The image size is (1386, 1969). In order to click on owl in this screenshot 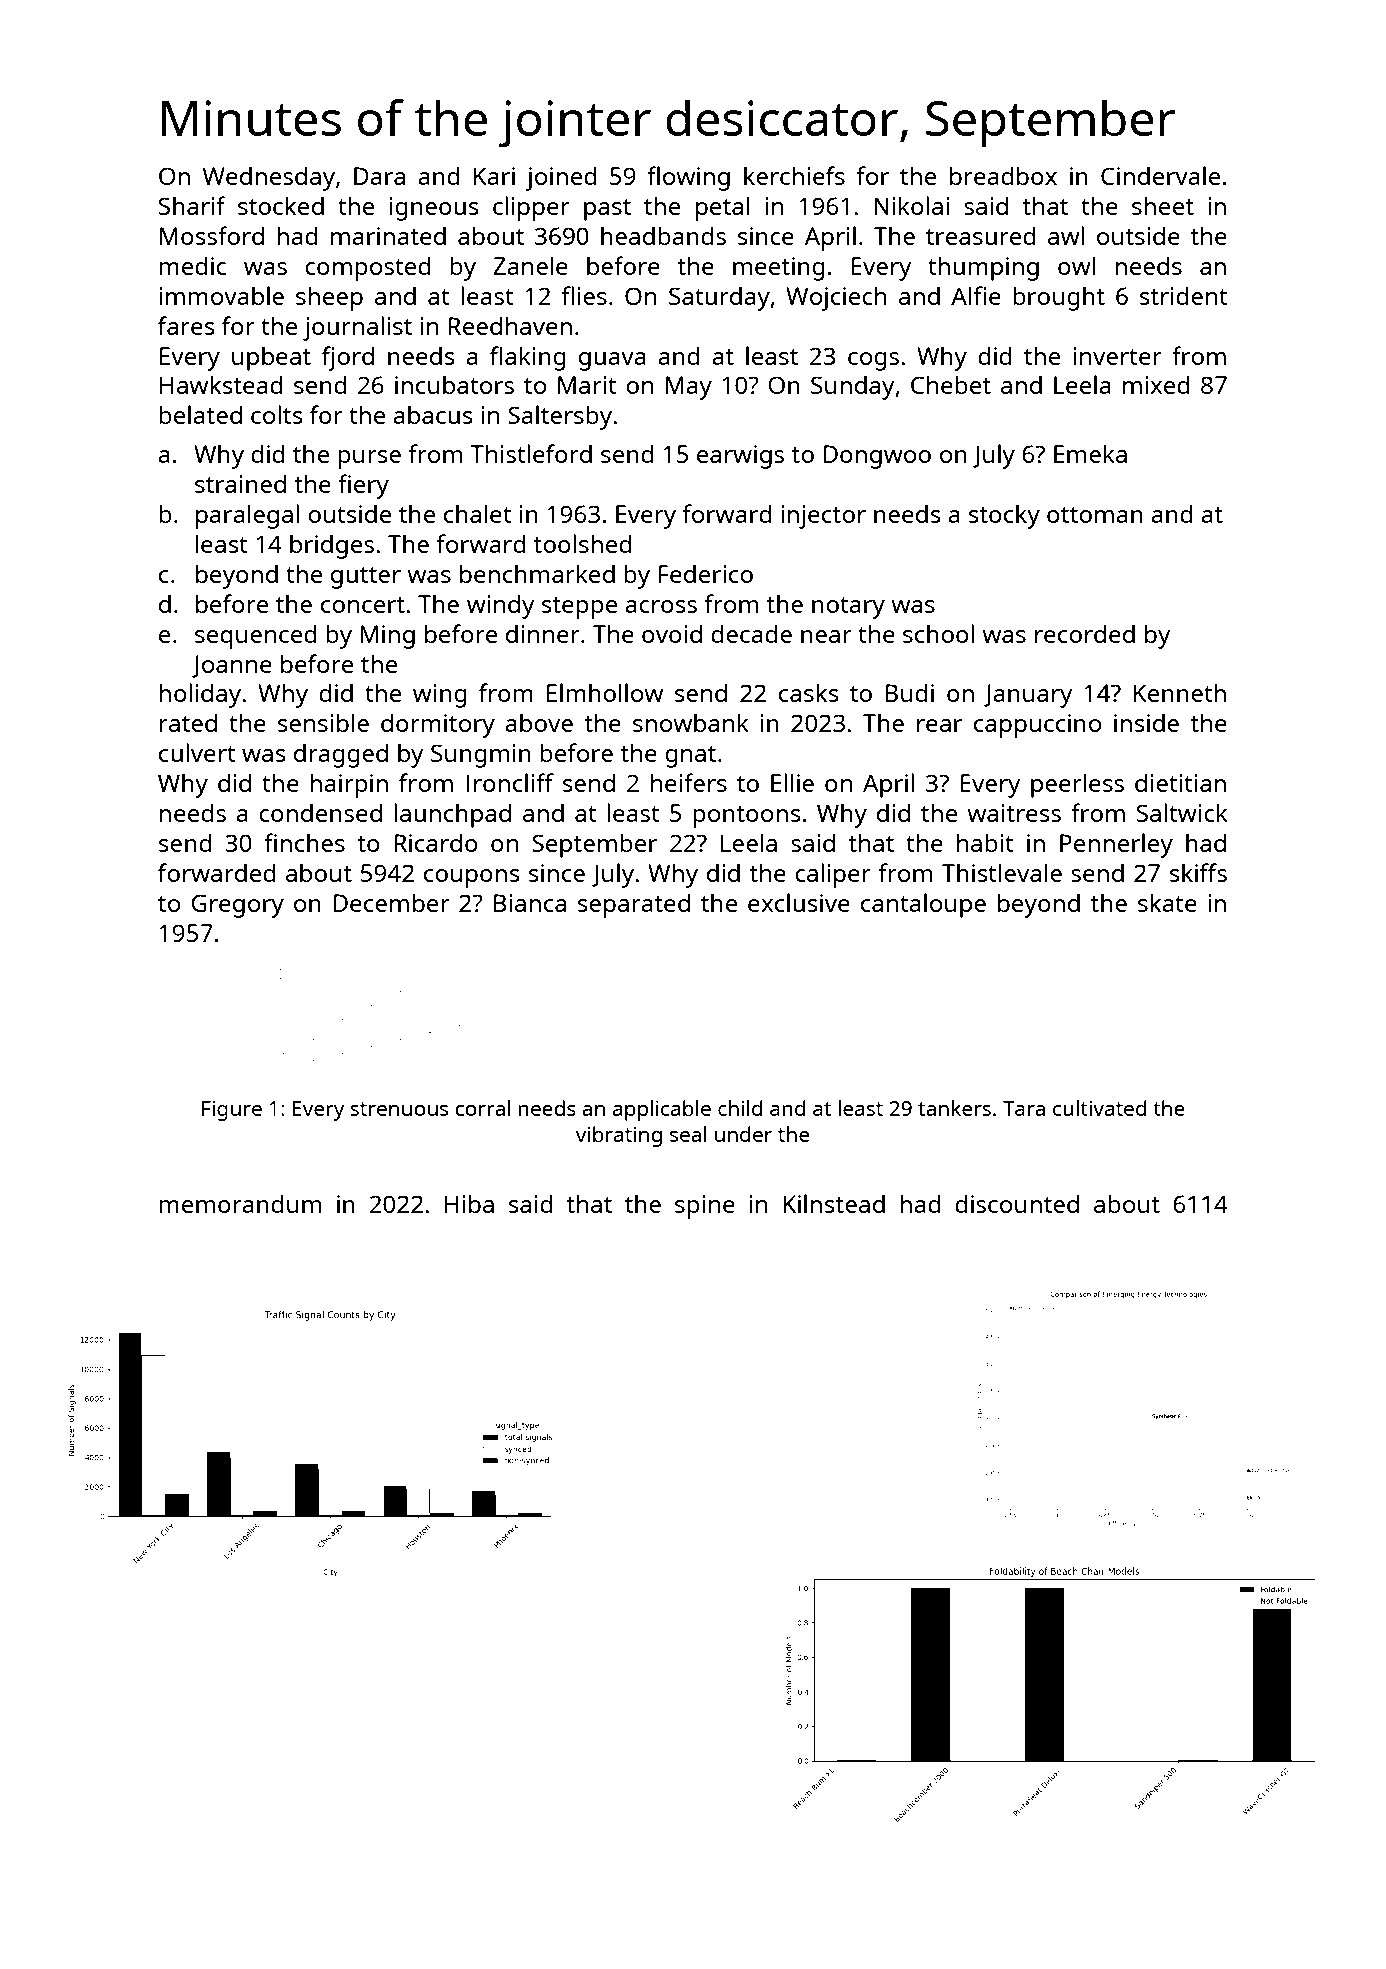, I will do `click(1077, 265)`.
